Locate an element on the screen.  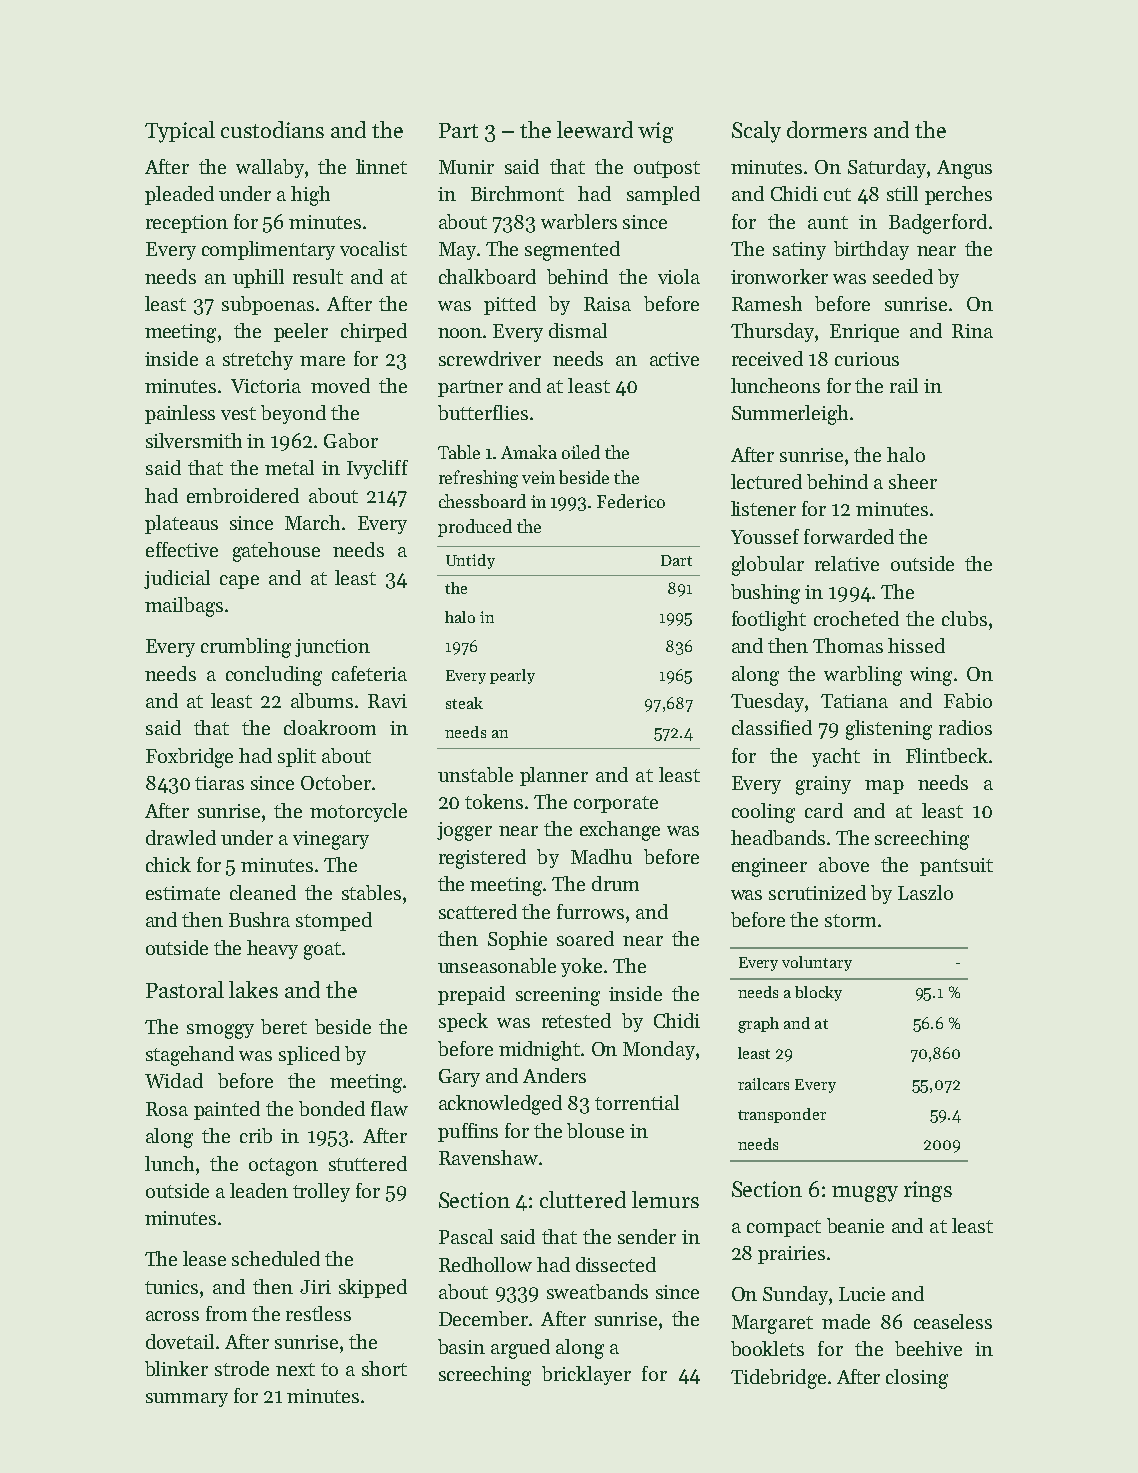
pearly is located at coordinates (512, 676).
